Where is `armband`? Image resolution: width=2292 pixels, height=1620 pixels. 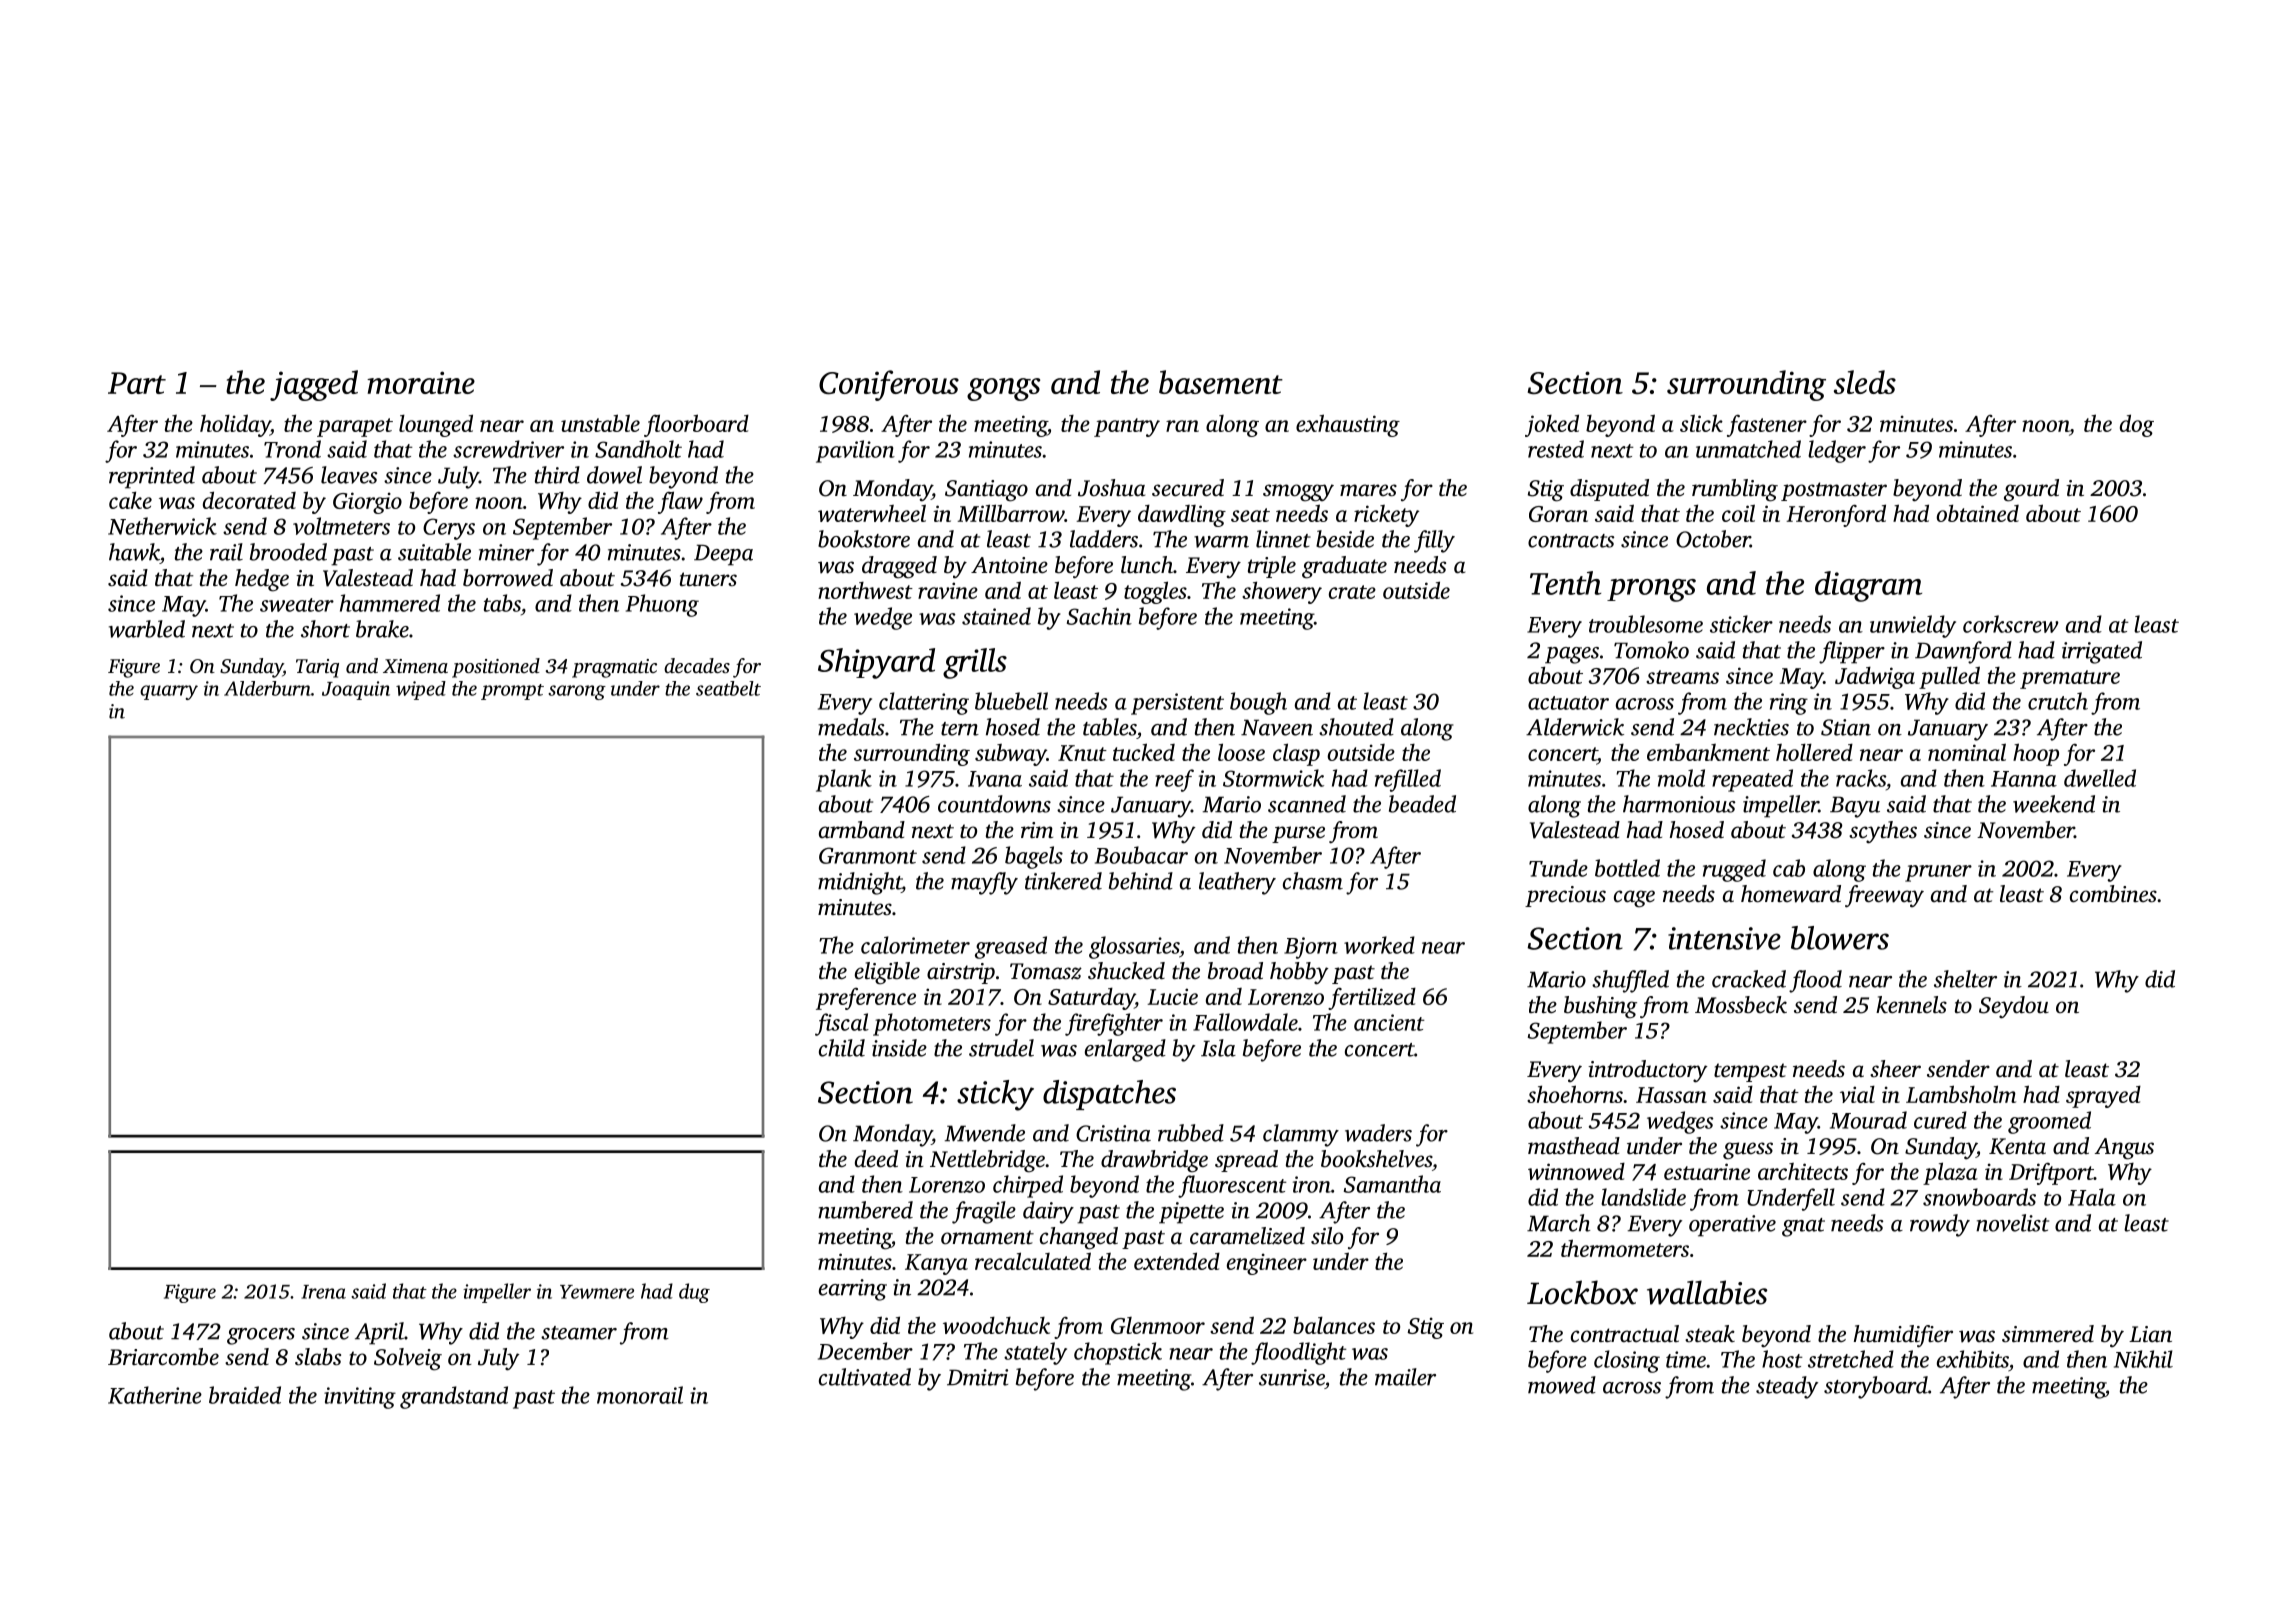
armband is located at coordinates (862, 830).
